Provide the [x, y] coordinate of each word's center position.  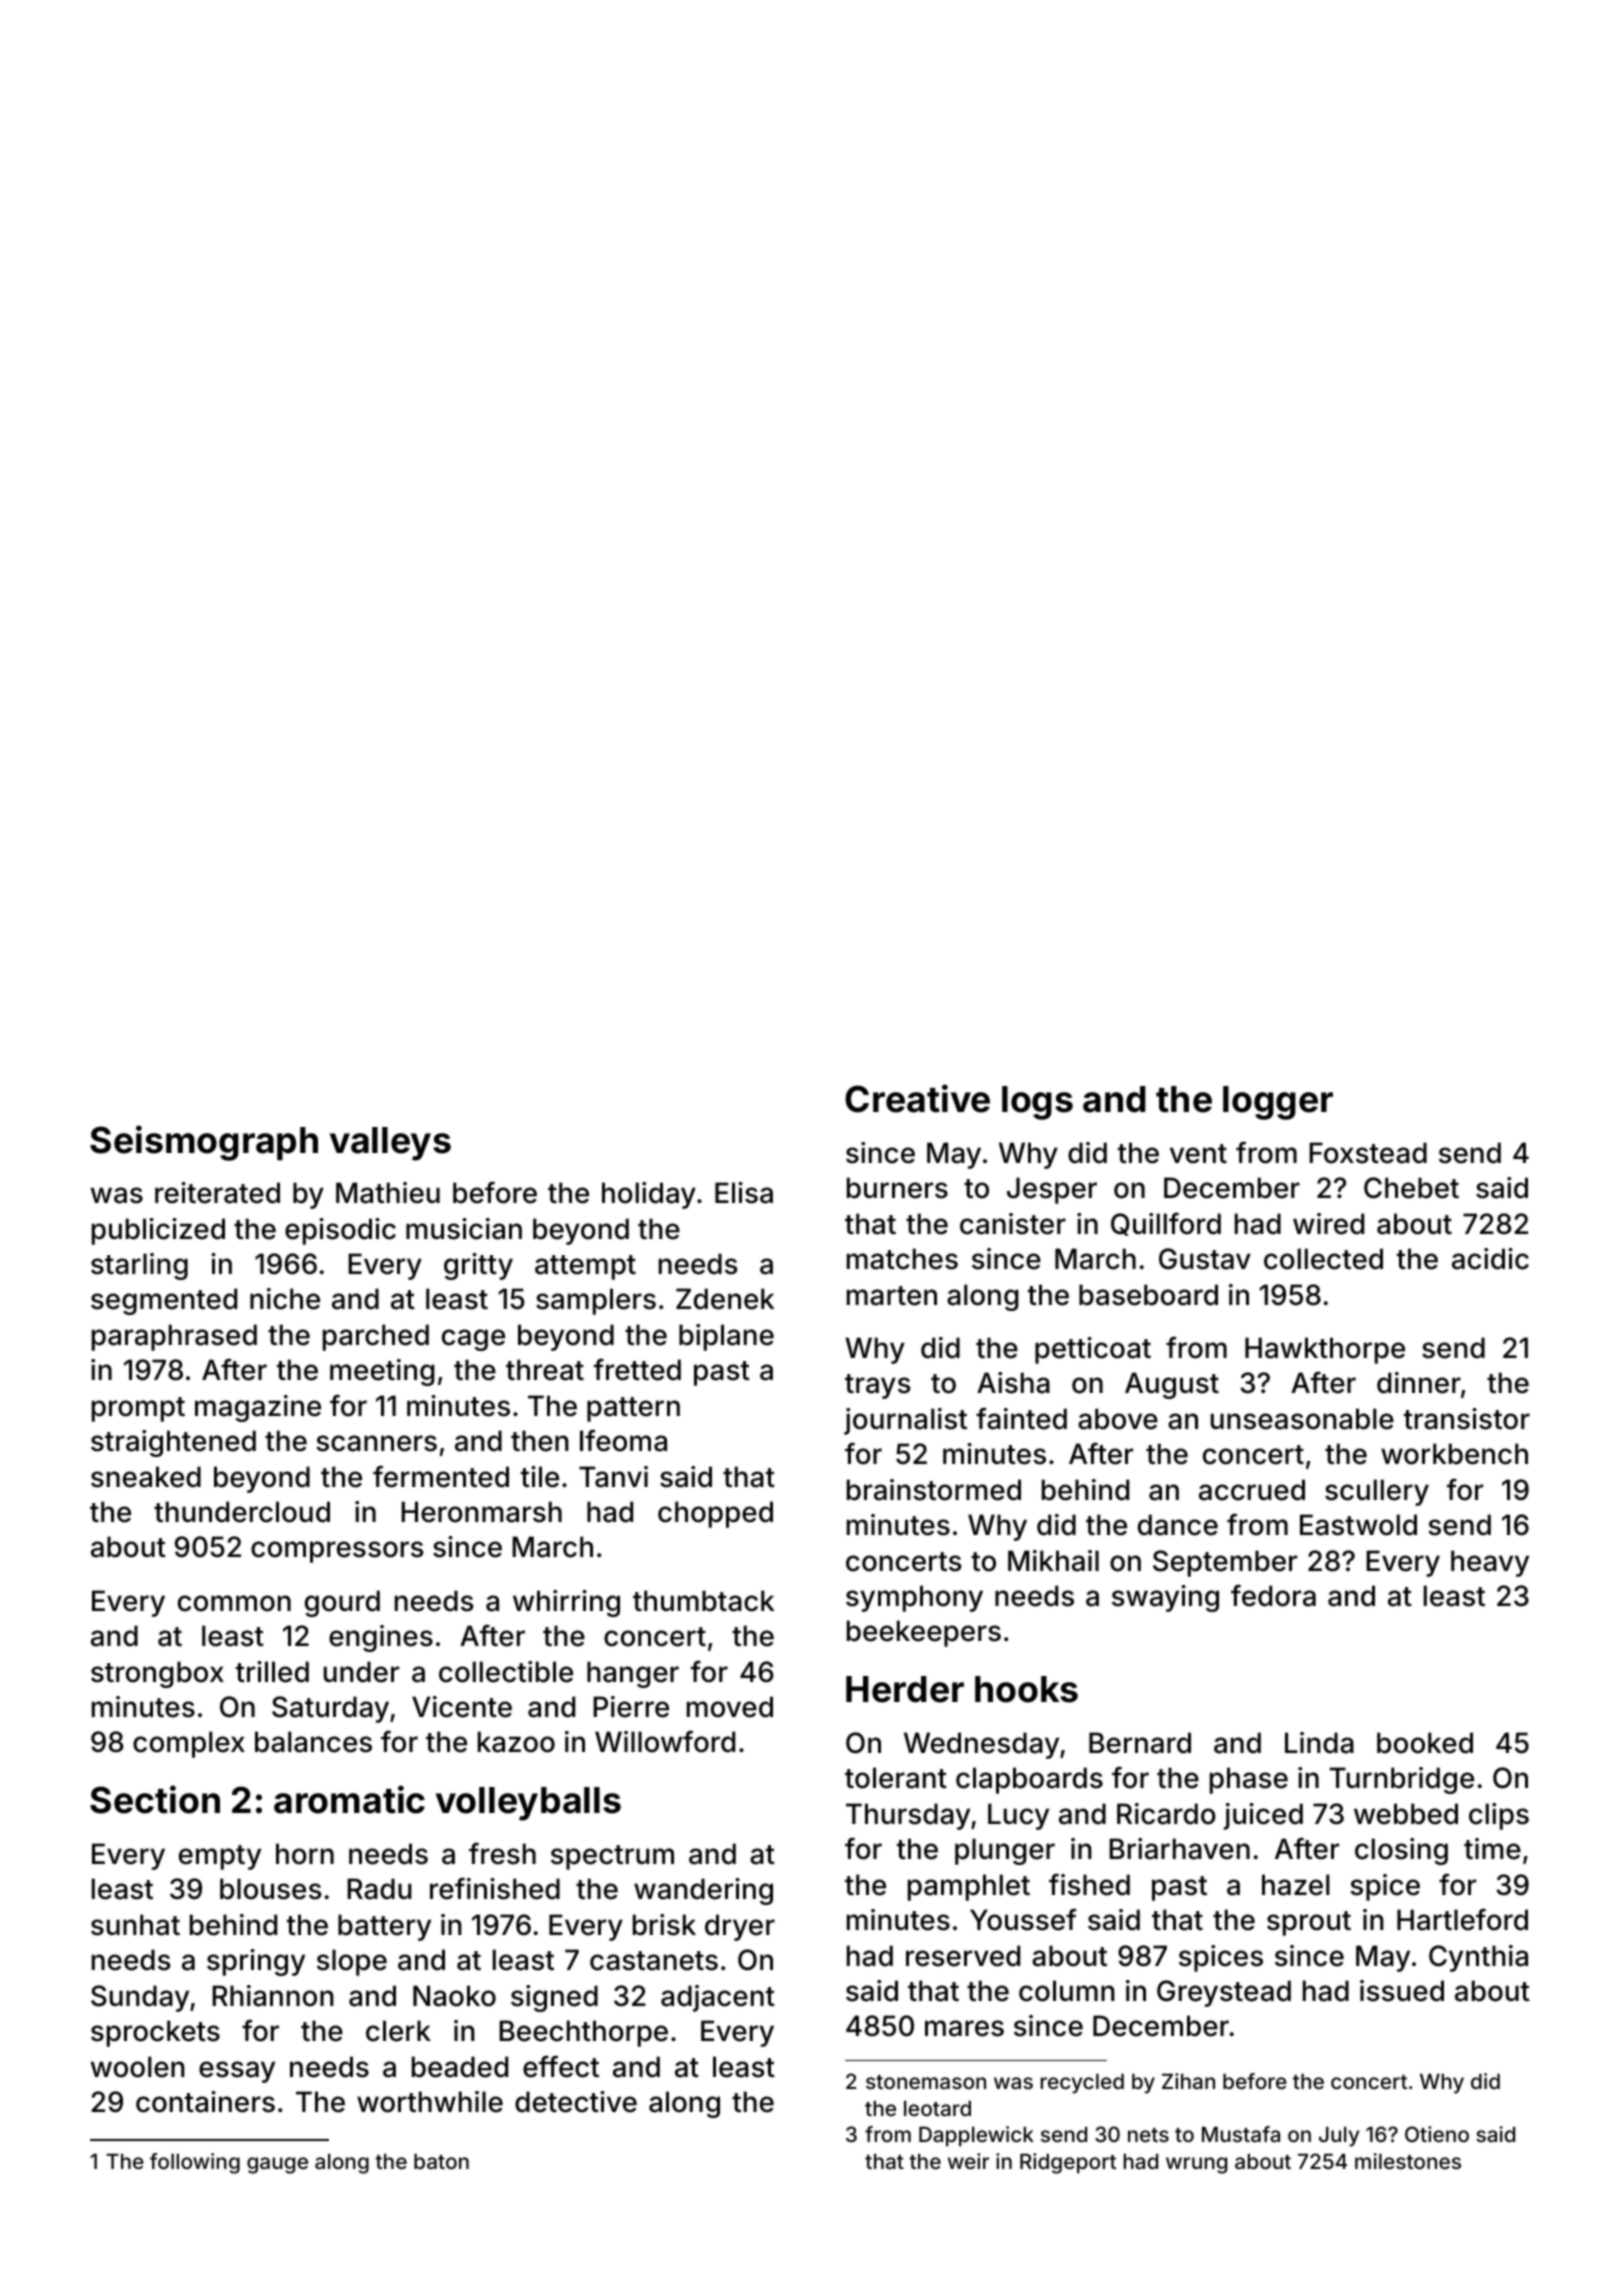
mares [964, 2028]
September [1225, 1563]
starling [139, 1266]
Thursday [908, 1816]
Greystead [1224, 1993]
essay [237, 2072]
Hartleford [1462, 1920]
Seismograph [204, 1143]
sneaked [146, 1477]
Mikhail [1053, 1561]
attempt [585, 1267]
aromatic [349, 1799]
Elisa [744, 1193]
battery [384, 1927]
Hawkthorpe [1325, 1350]
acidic [1490, 1259]
